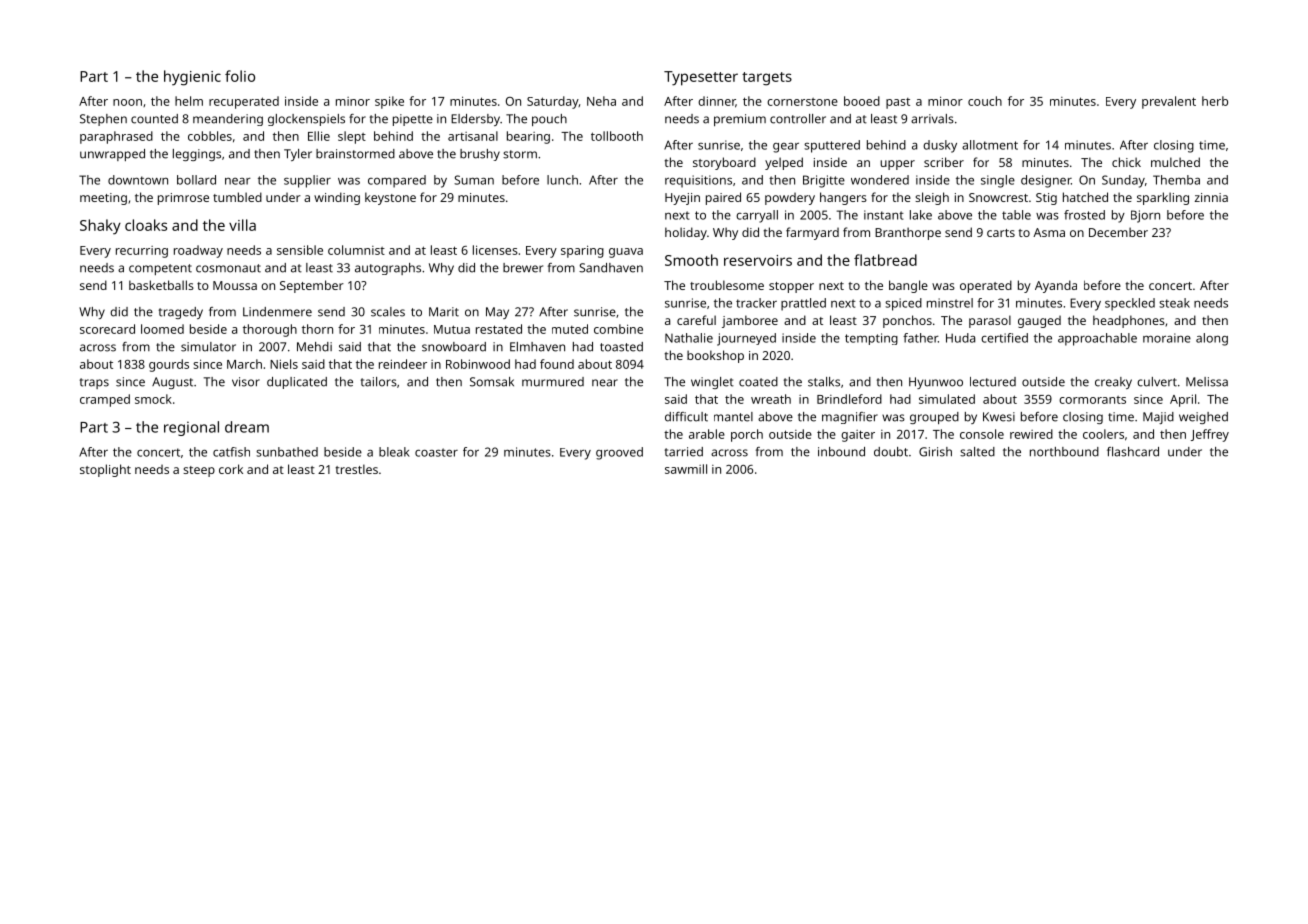 This document has width=1308, height=924. Describe the element at coordinates (474, 180) in the document. I see `Suman` at that location.
